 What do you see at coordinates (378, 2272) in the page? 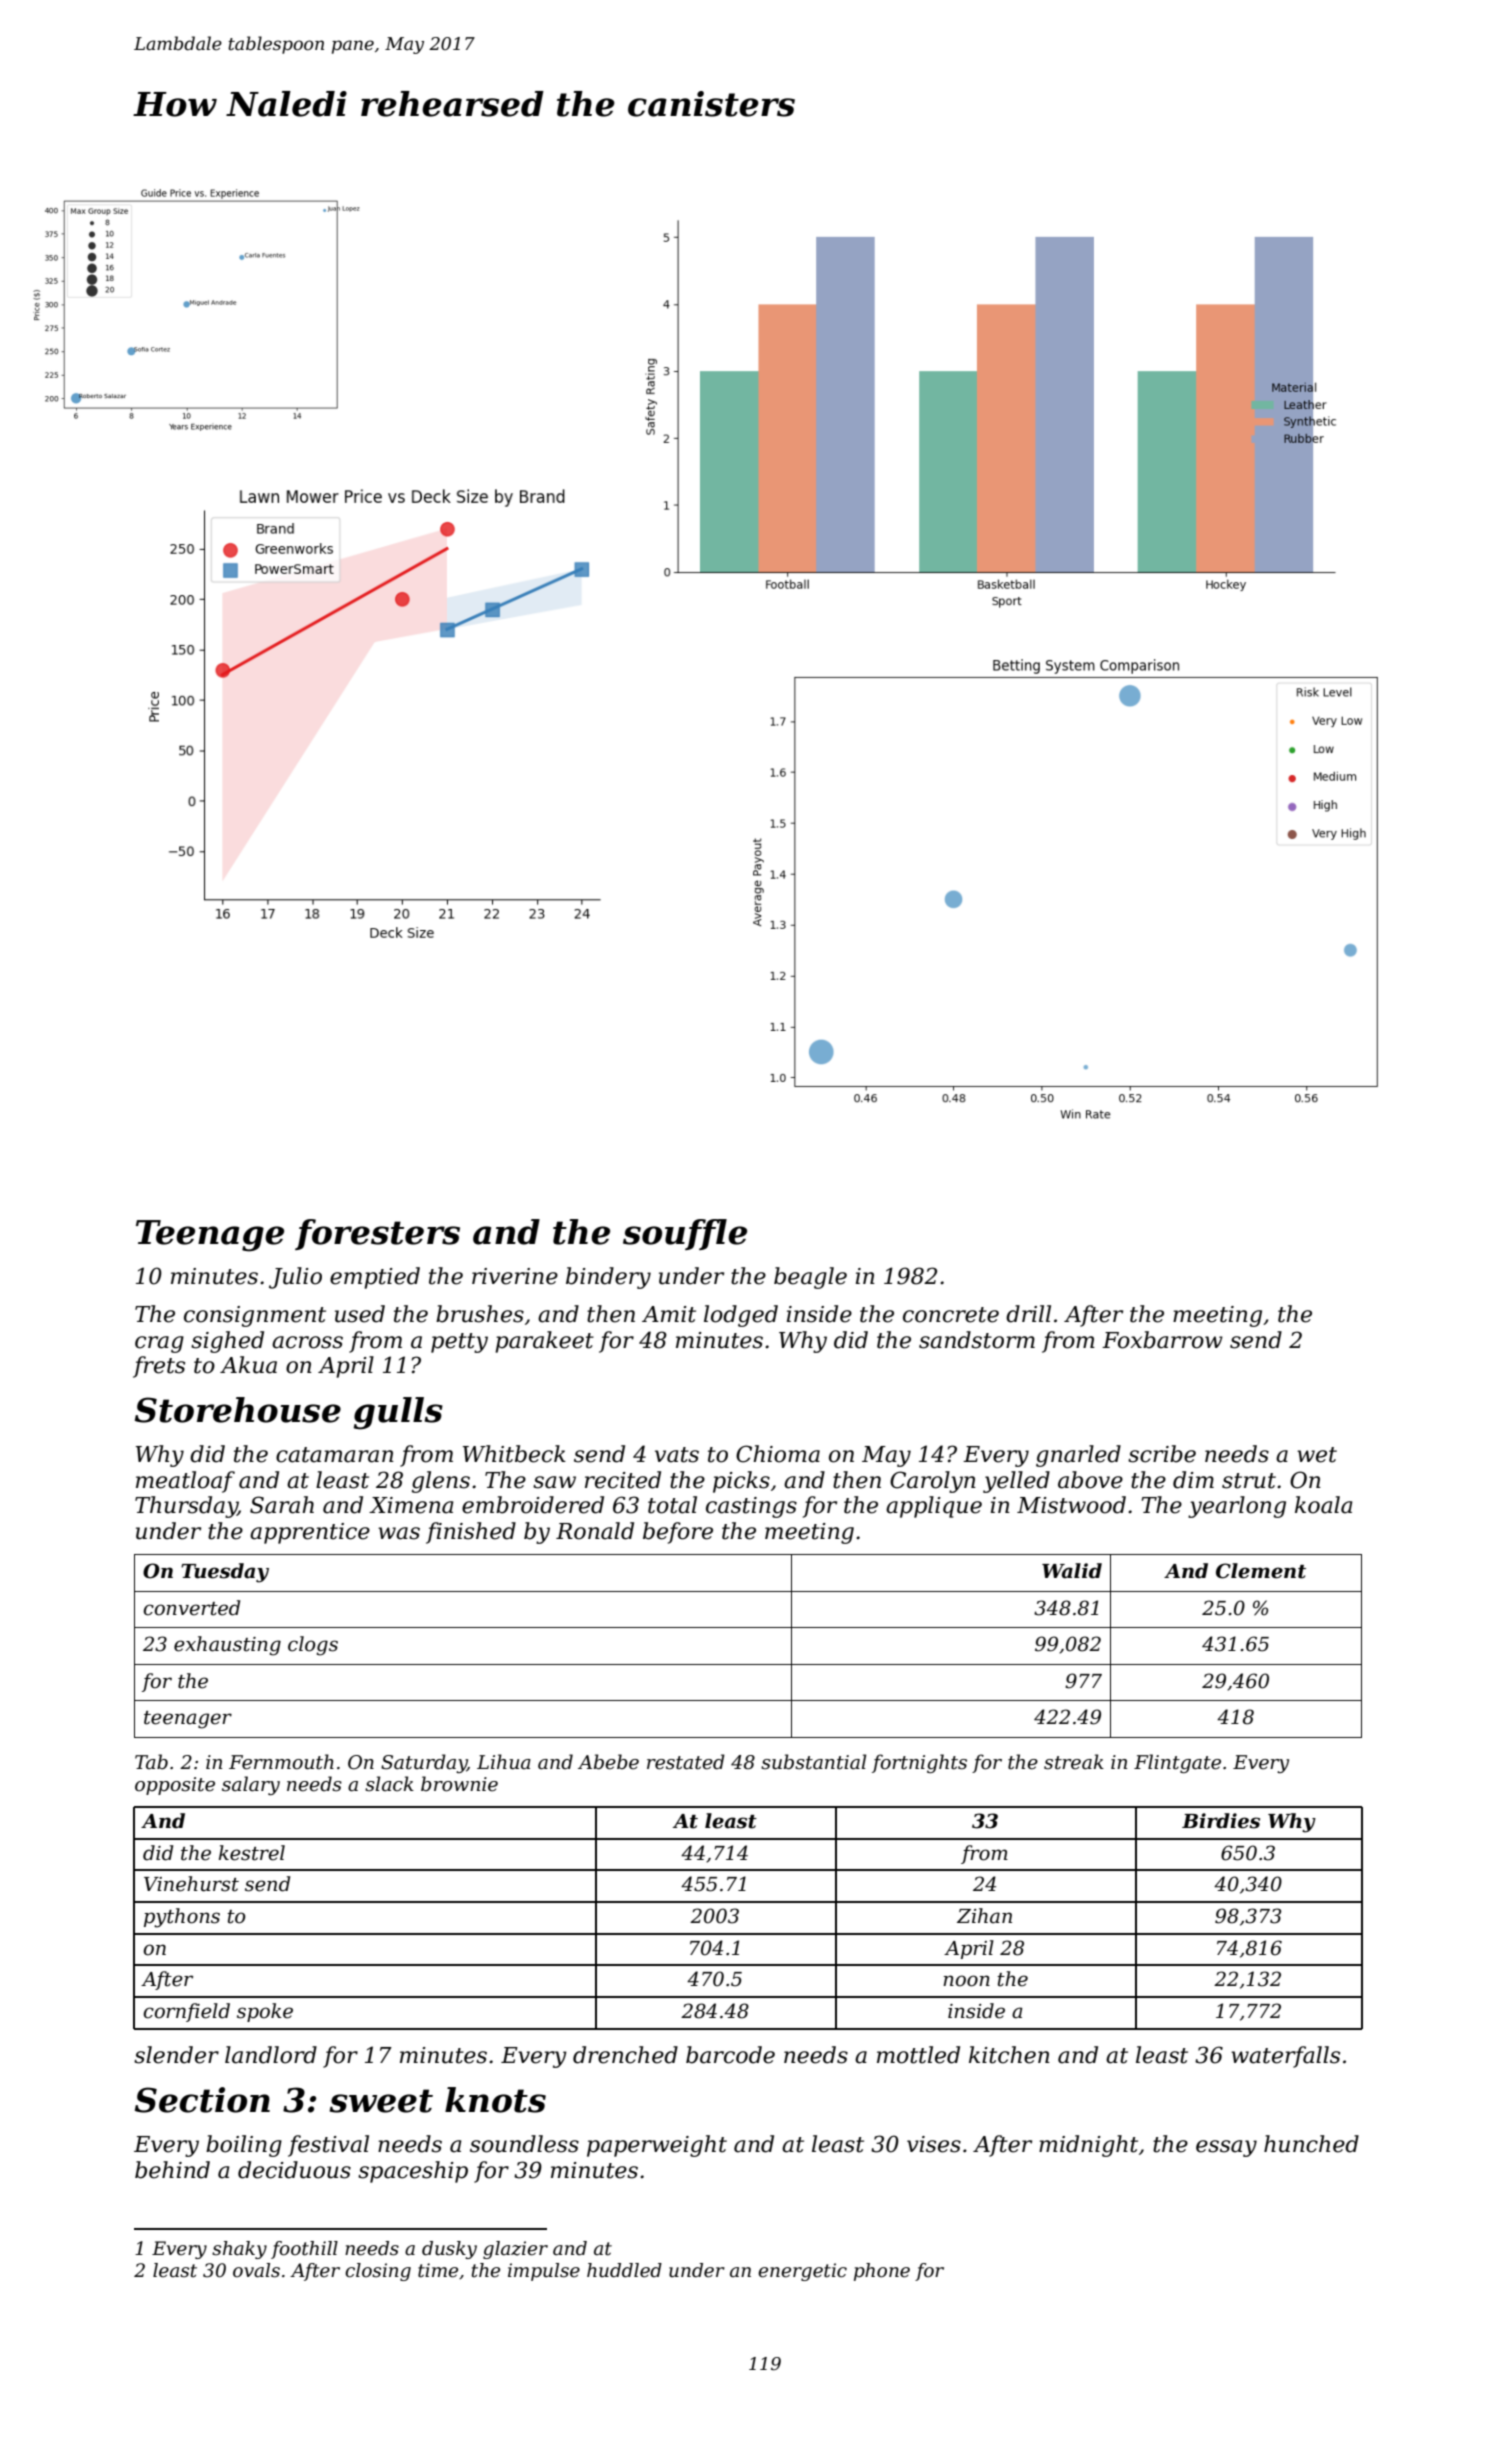
I see `closing` at bounding box center [378, 2272].
